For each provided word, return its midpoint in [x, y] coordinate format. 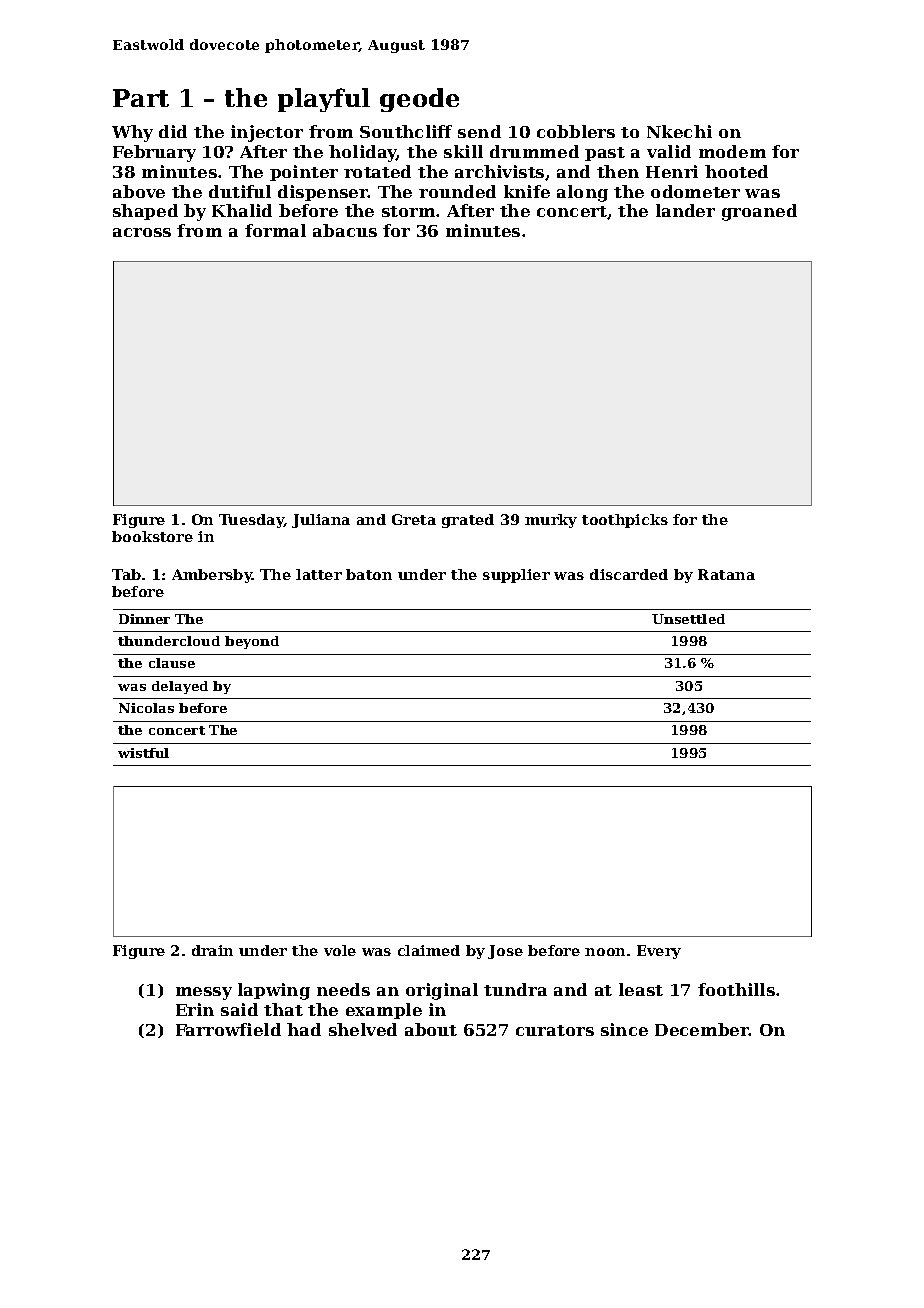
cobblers [576, 131]
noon [605, 952]
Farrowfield [228, 1029]
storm [408, 211]
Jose [505, 952]
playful [324, 100]
